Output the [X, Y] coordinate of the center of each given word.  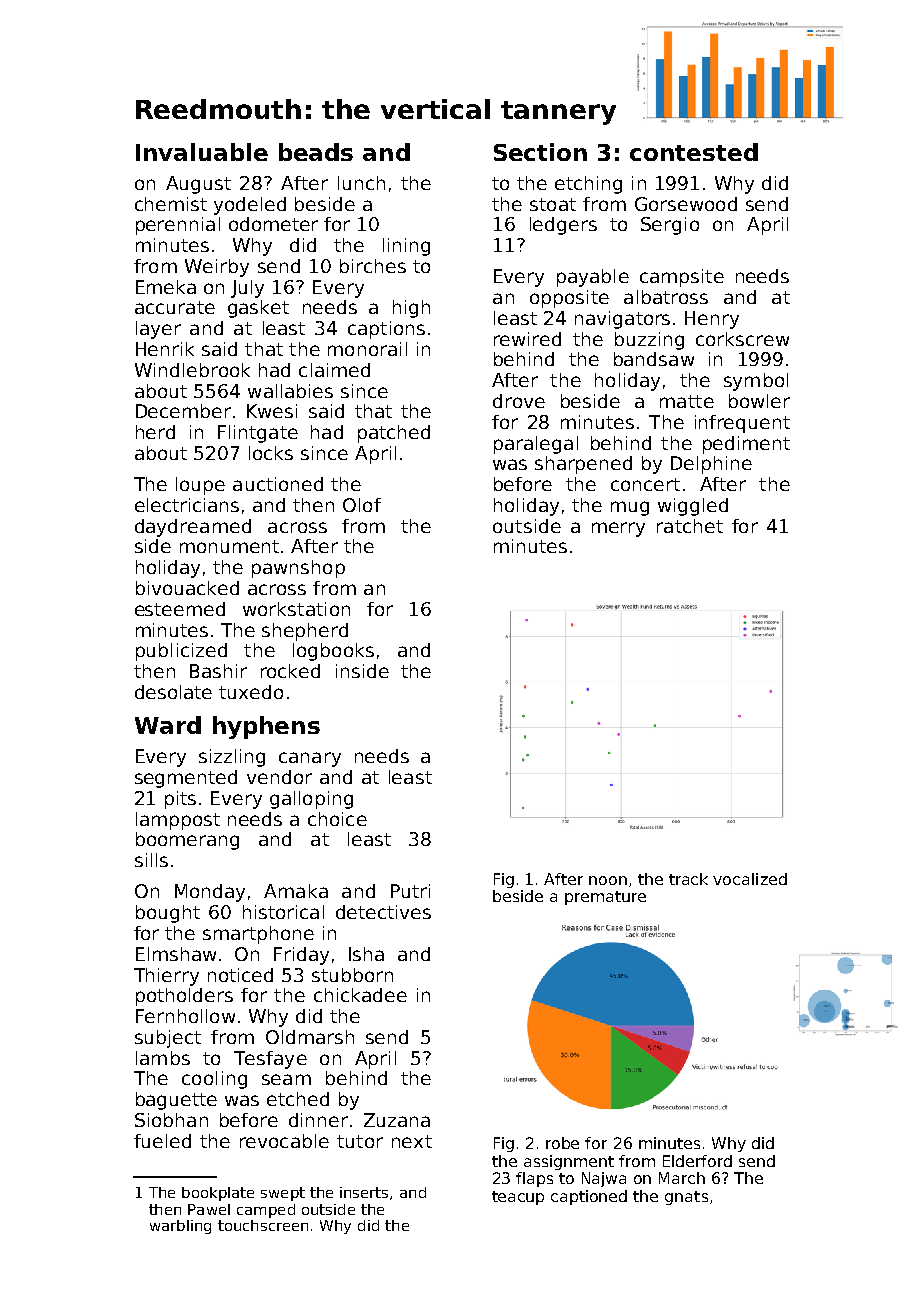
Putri [410, 891]
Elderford [697, 1161]
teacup [518, 1198]
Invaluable [202, 152]
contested [694, 152]
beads [316, 152]
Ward [168, 725]
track [688, 879]
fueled [162, 1141]
